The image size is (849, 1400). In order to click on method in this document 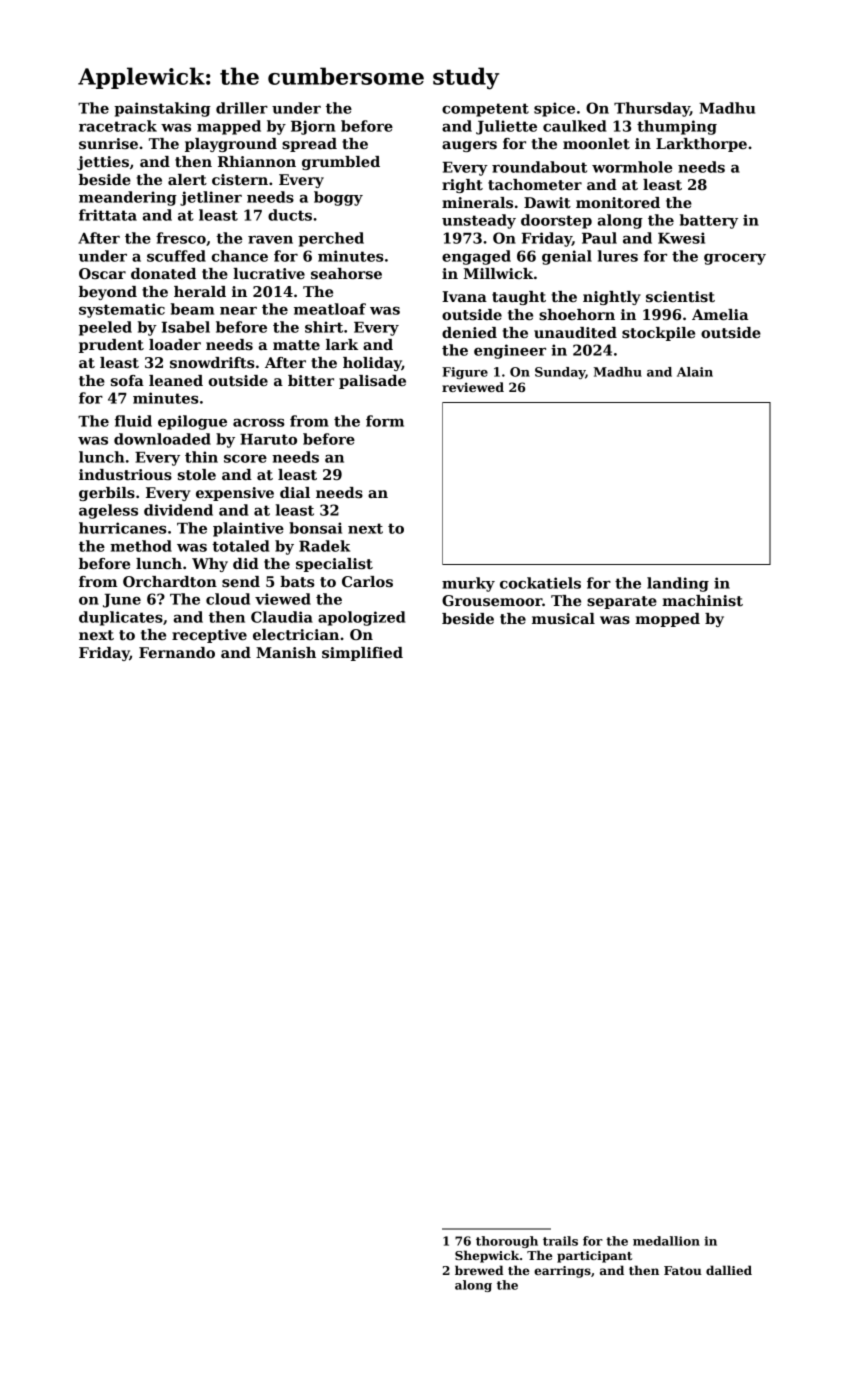, I will do `click(141, 546)`.
